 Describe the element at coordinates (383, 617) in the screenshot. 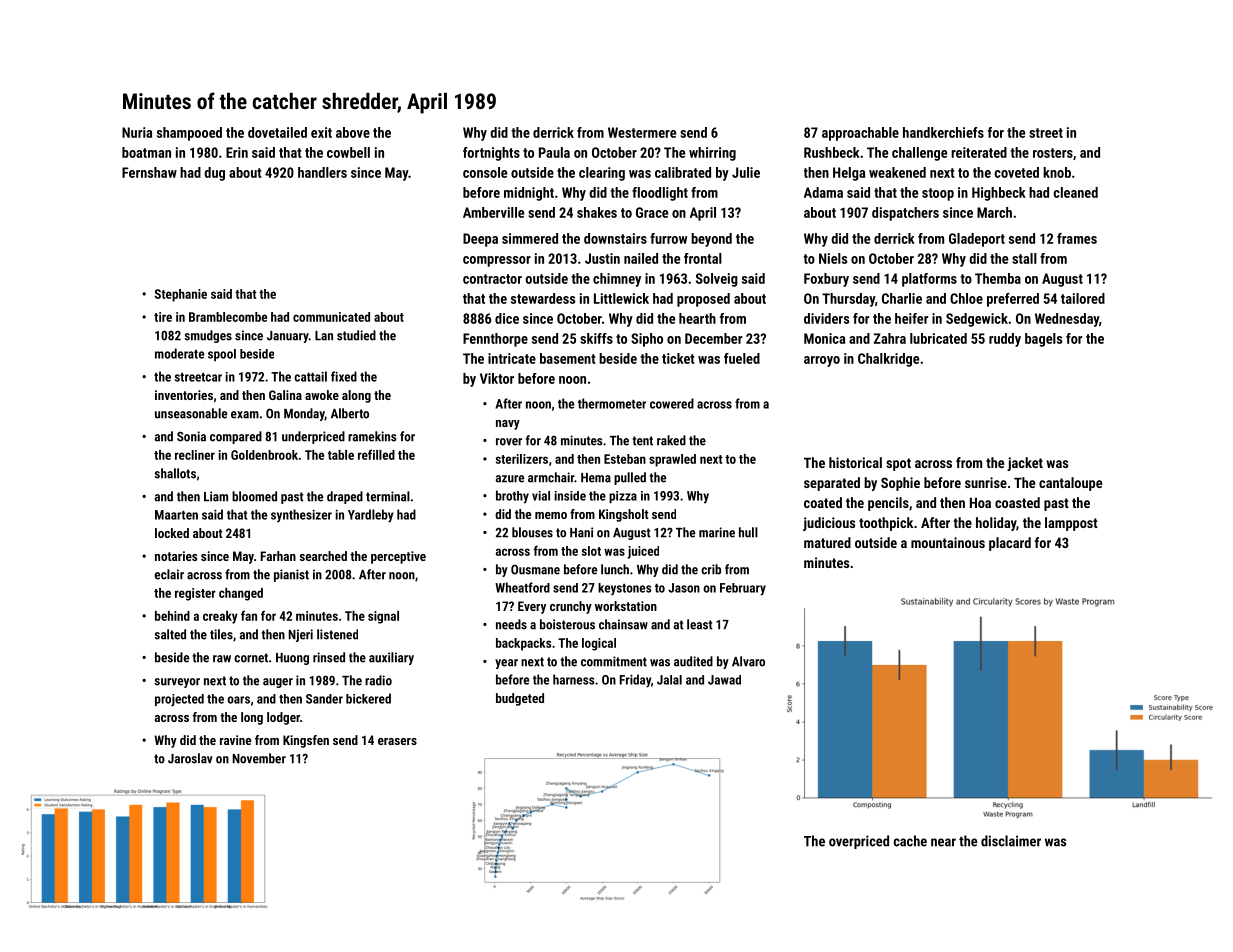

I see `signal` at that location.
